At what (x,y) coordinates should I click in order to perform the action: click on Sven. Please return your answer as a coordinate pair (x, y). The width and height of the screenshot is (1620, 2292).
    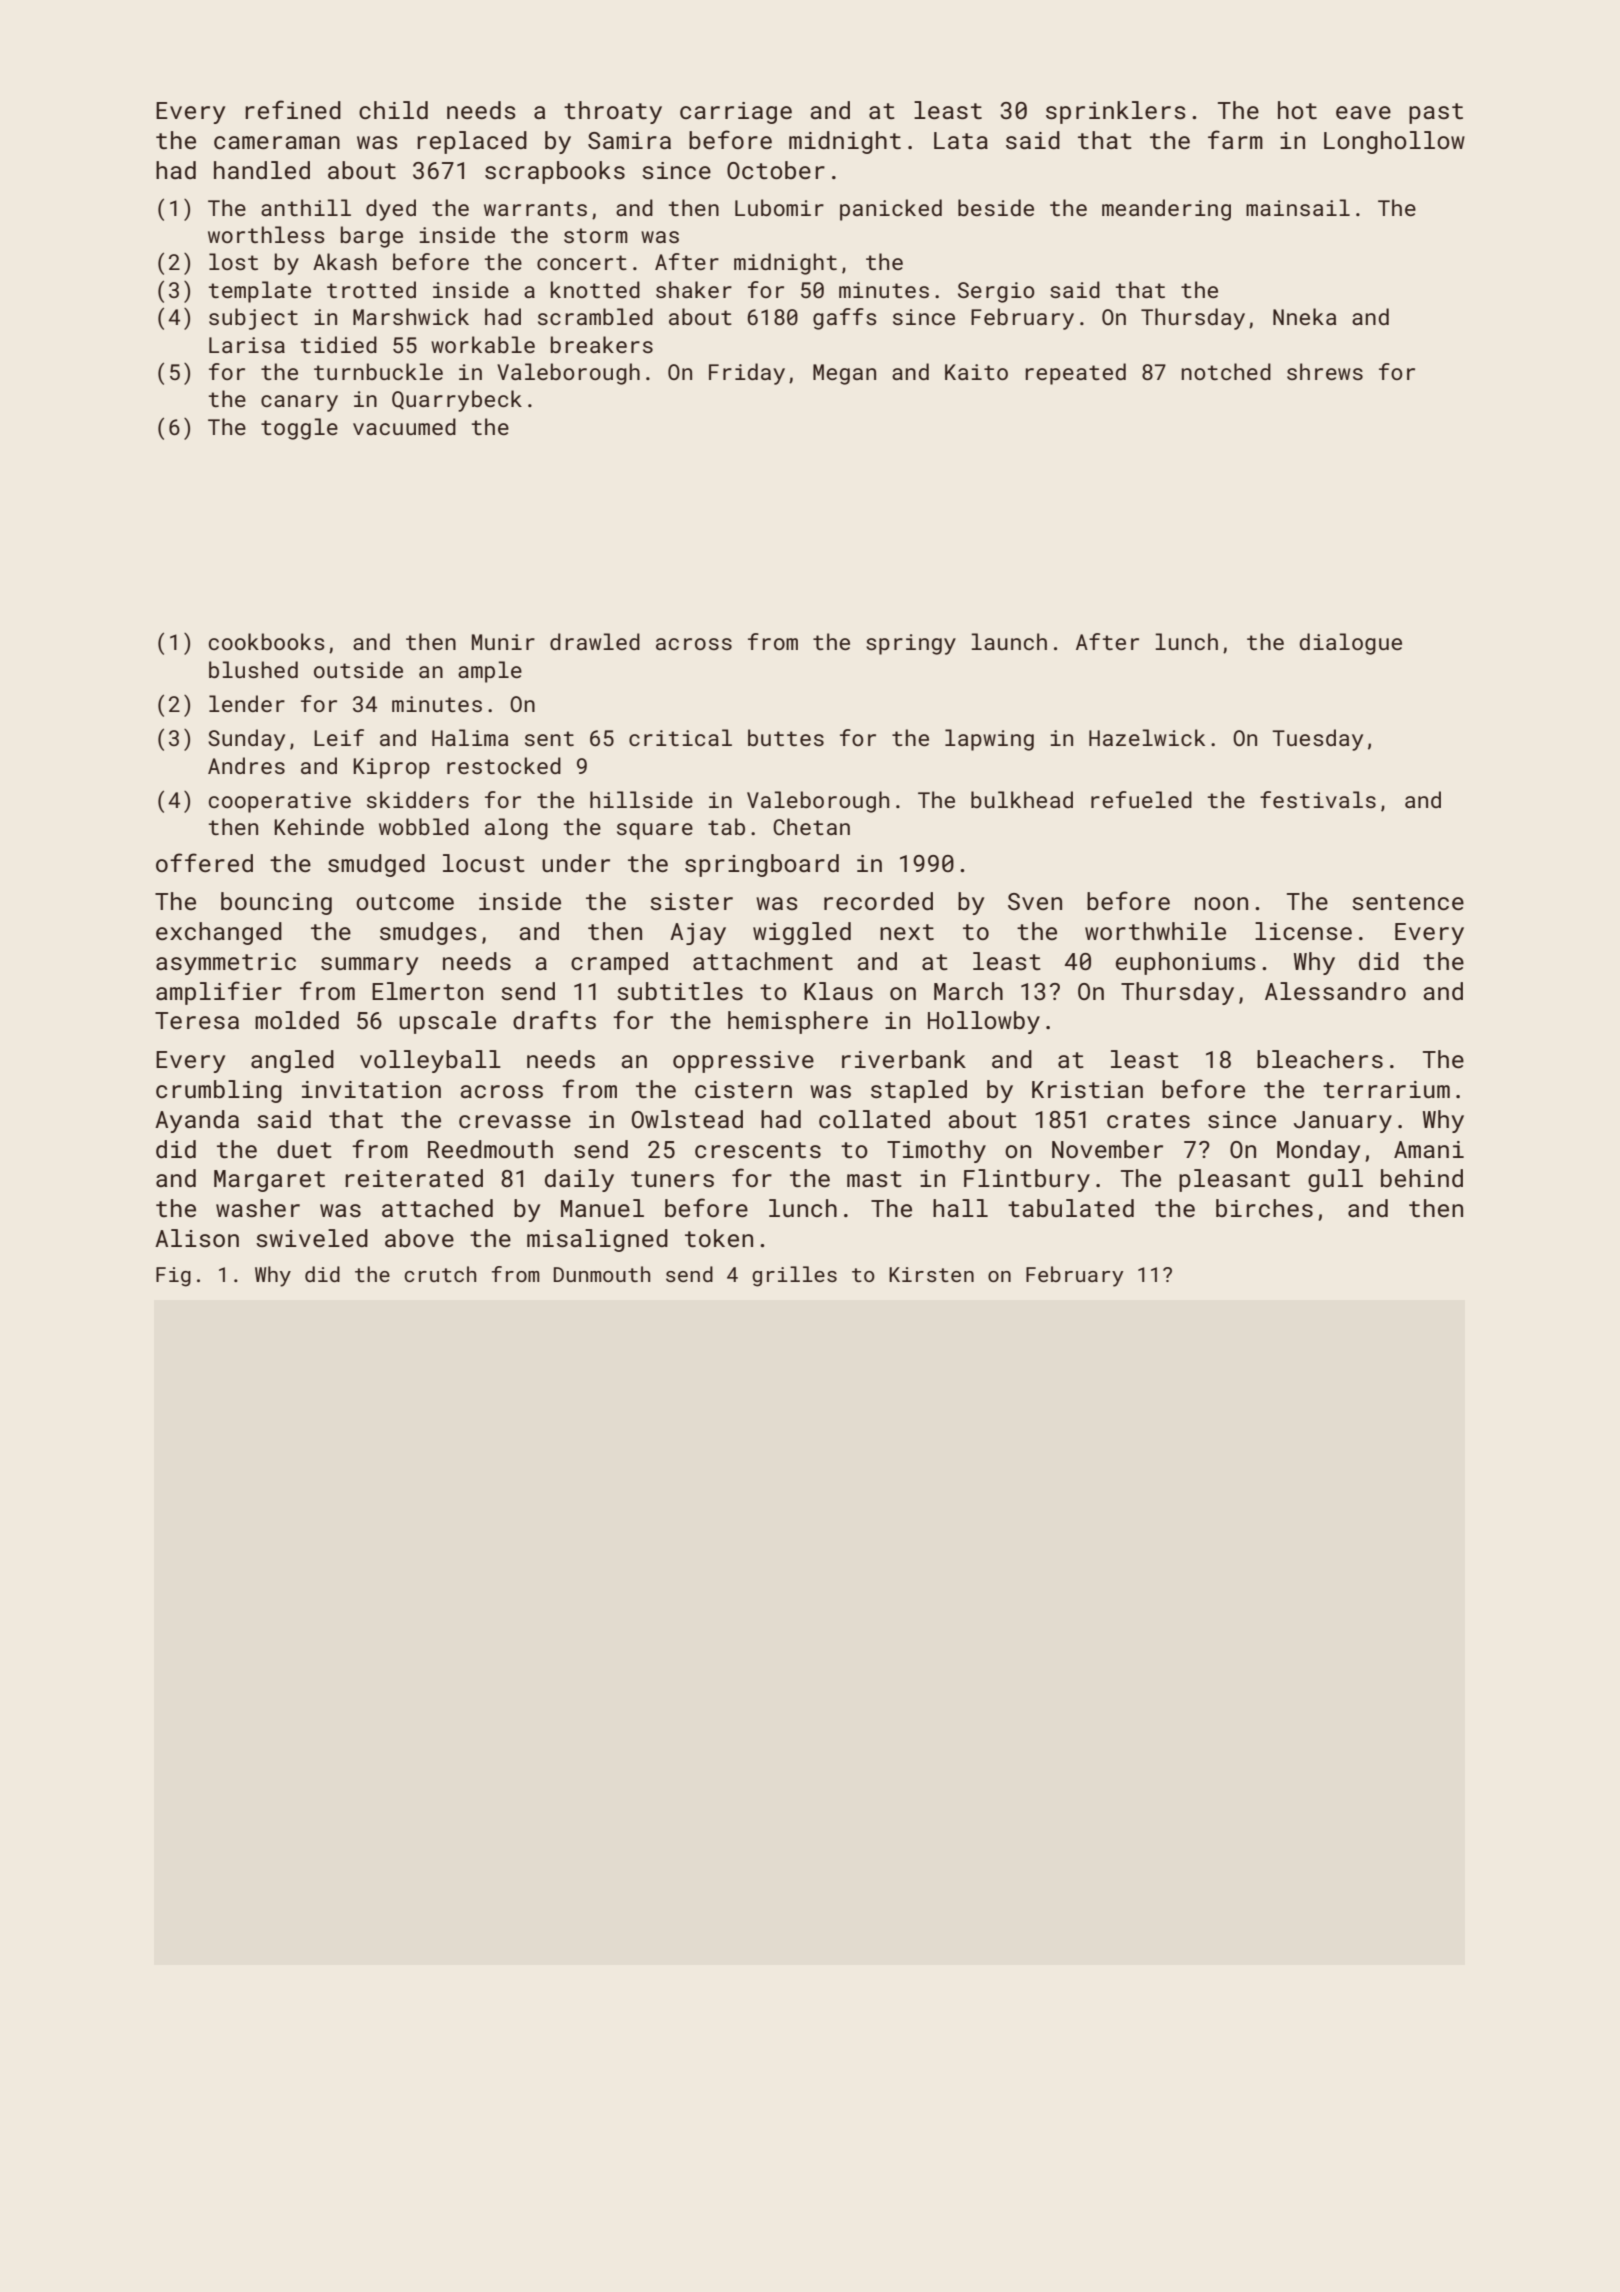
    Looking at the image, I should click on (1035, 901).
